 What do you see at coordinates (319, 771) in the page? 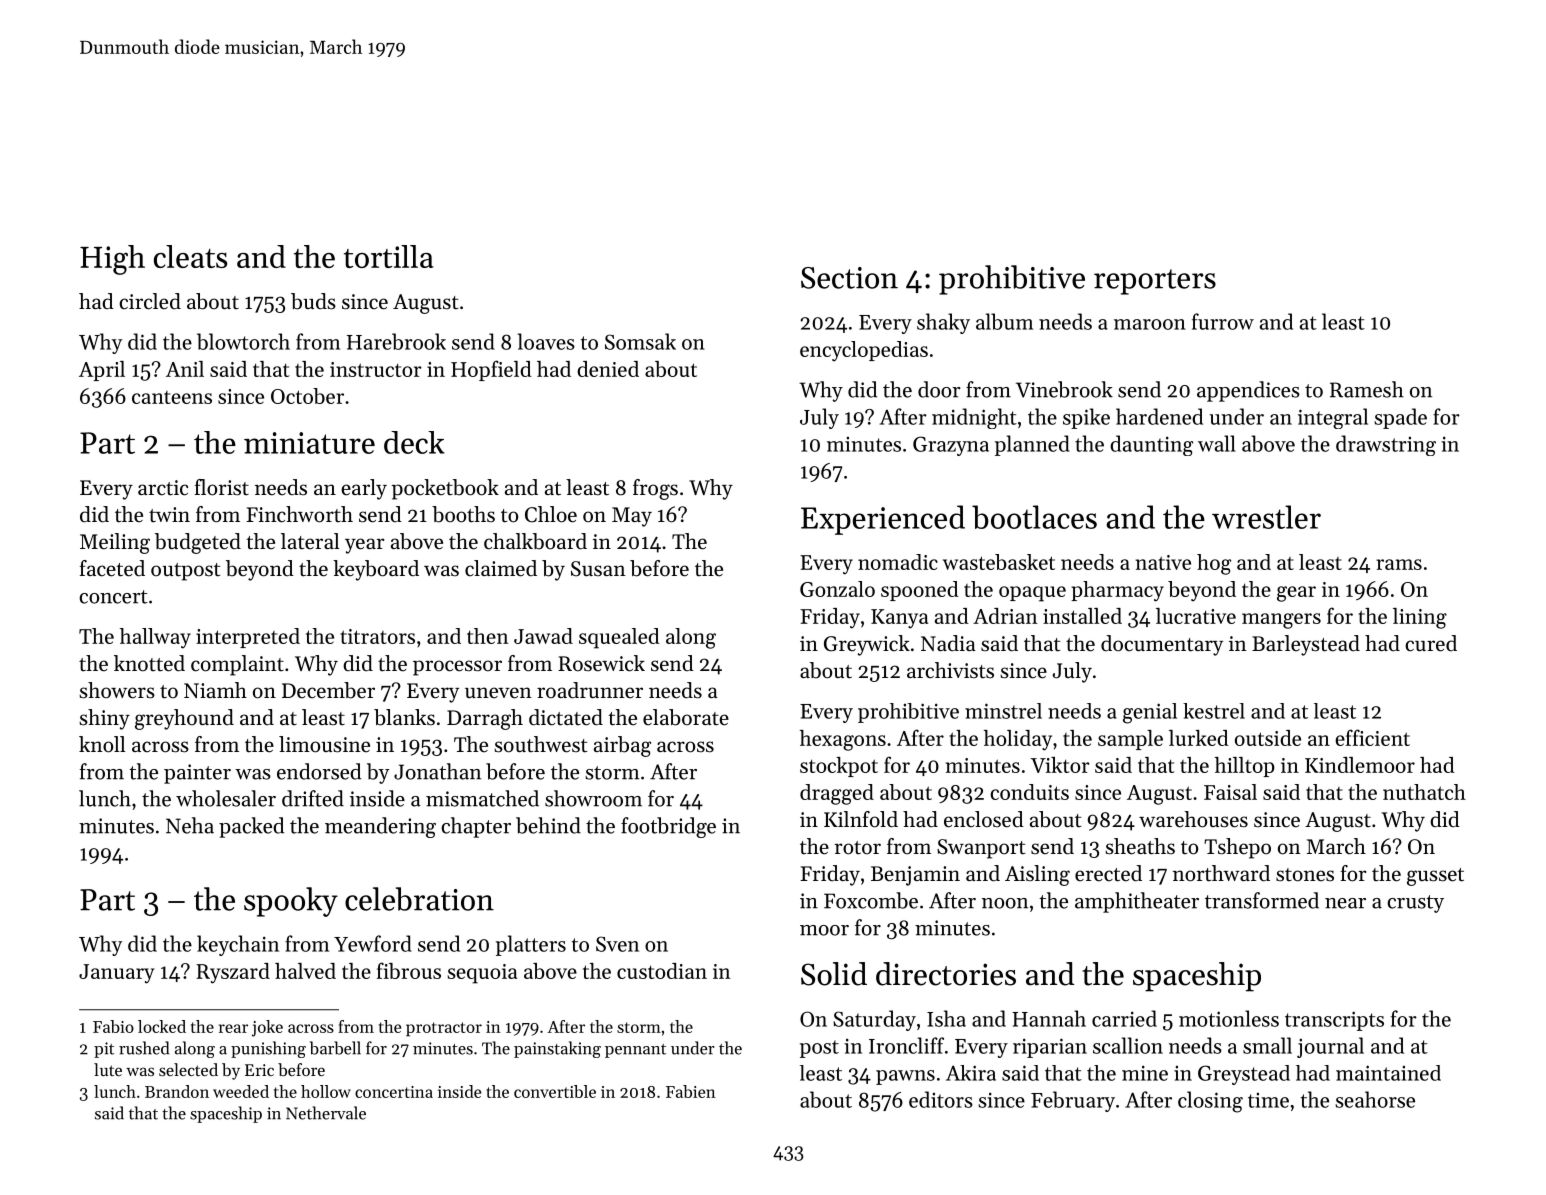
I see `endorsed` at bounding box center [319, 771].
